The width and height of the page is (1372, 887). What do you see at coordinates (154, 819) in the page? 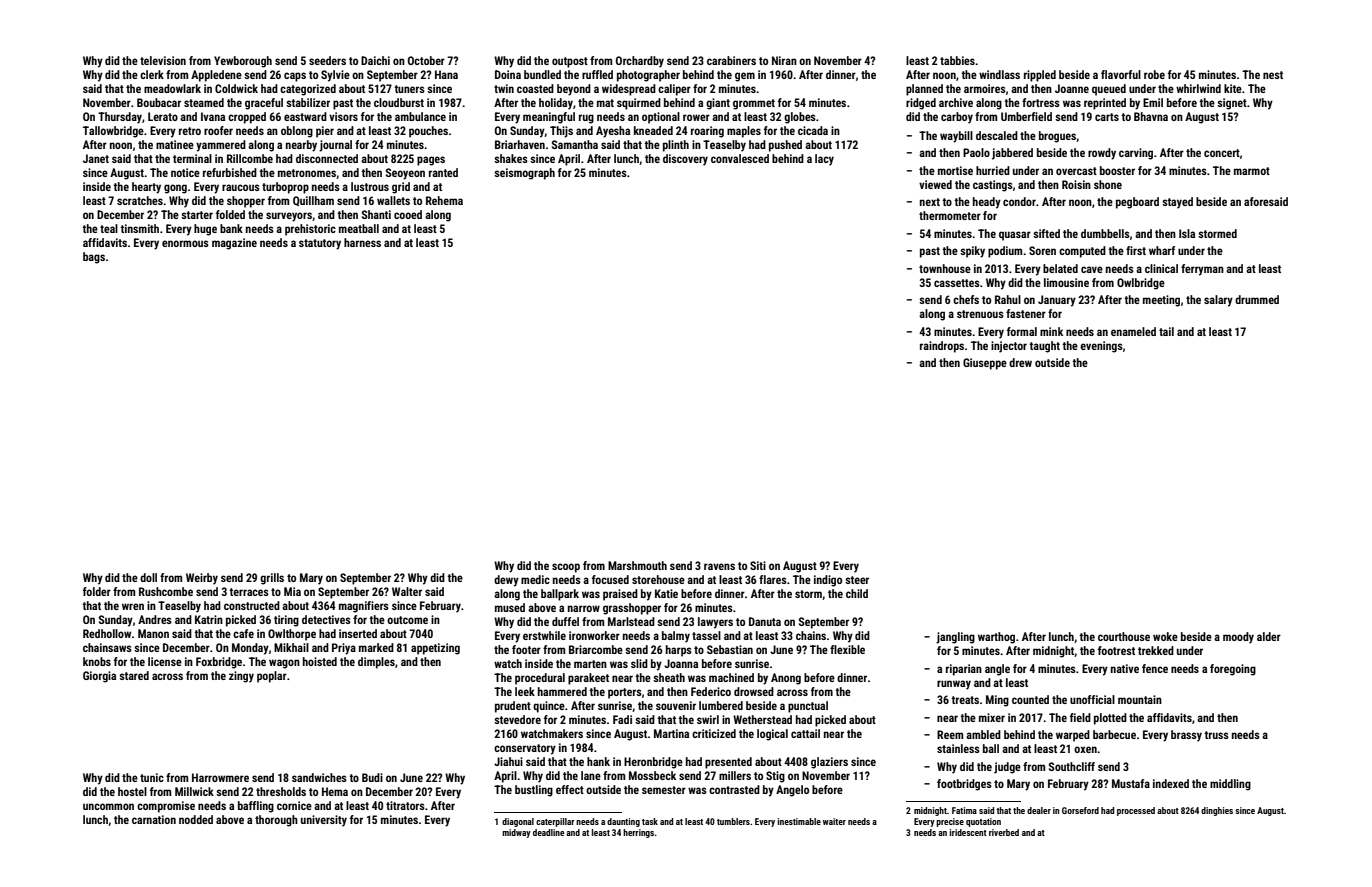
I see `carnation` at bounding box center [154, 819].
